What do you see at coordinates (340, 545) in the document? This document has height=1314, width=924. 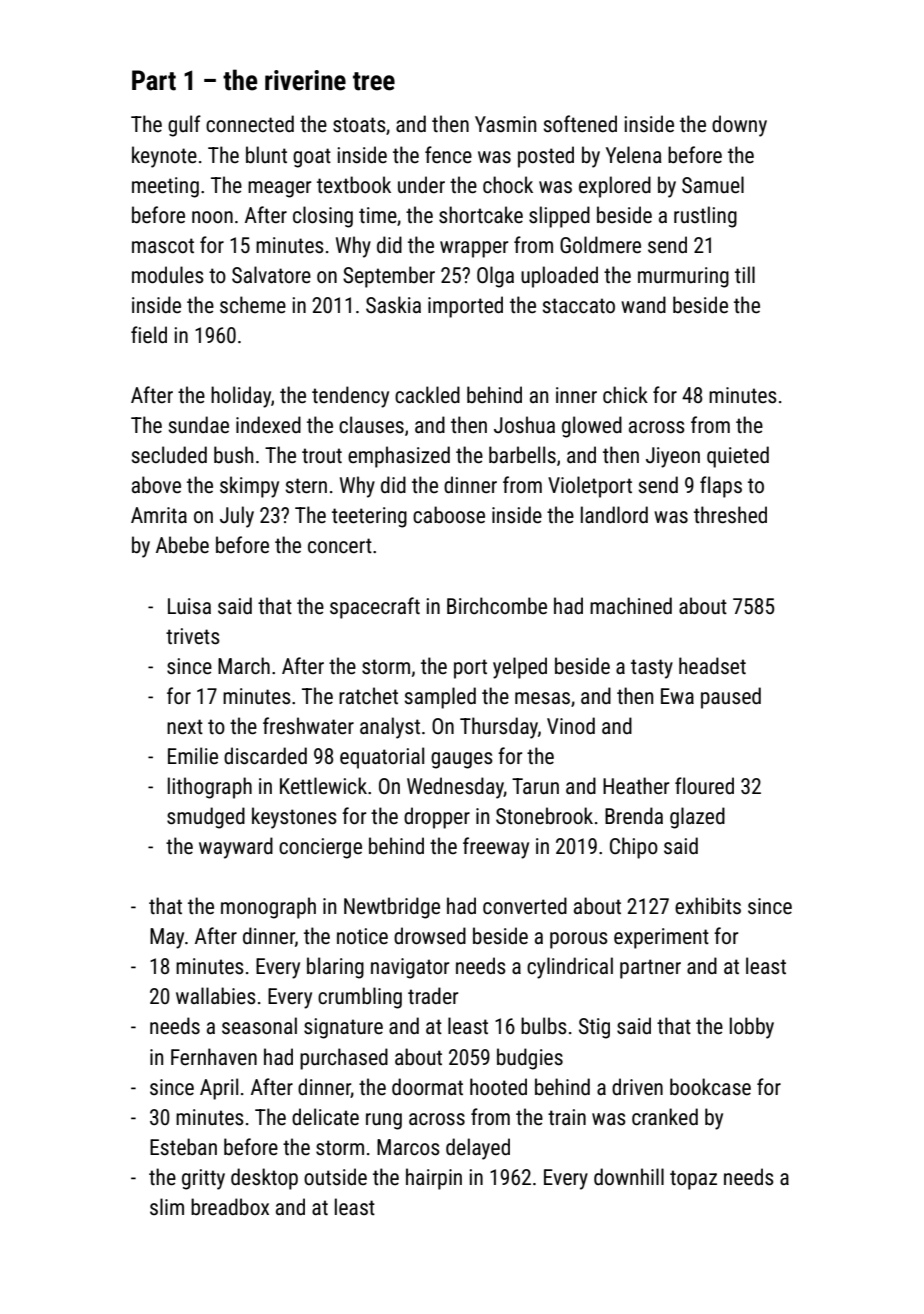 I see `concert` at bounding box center [340, 545].
